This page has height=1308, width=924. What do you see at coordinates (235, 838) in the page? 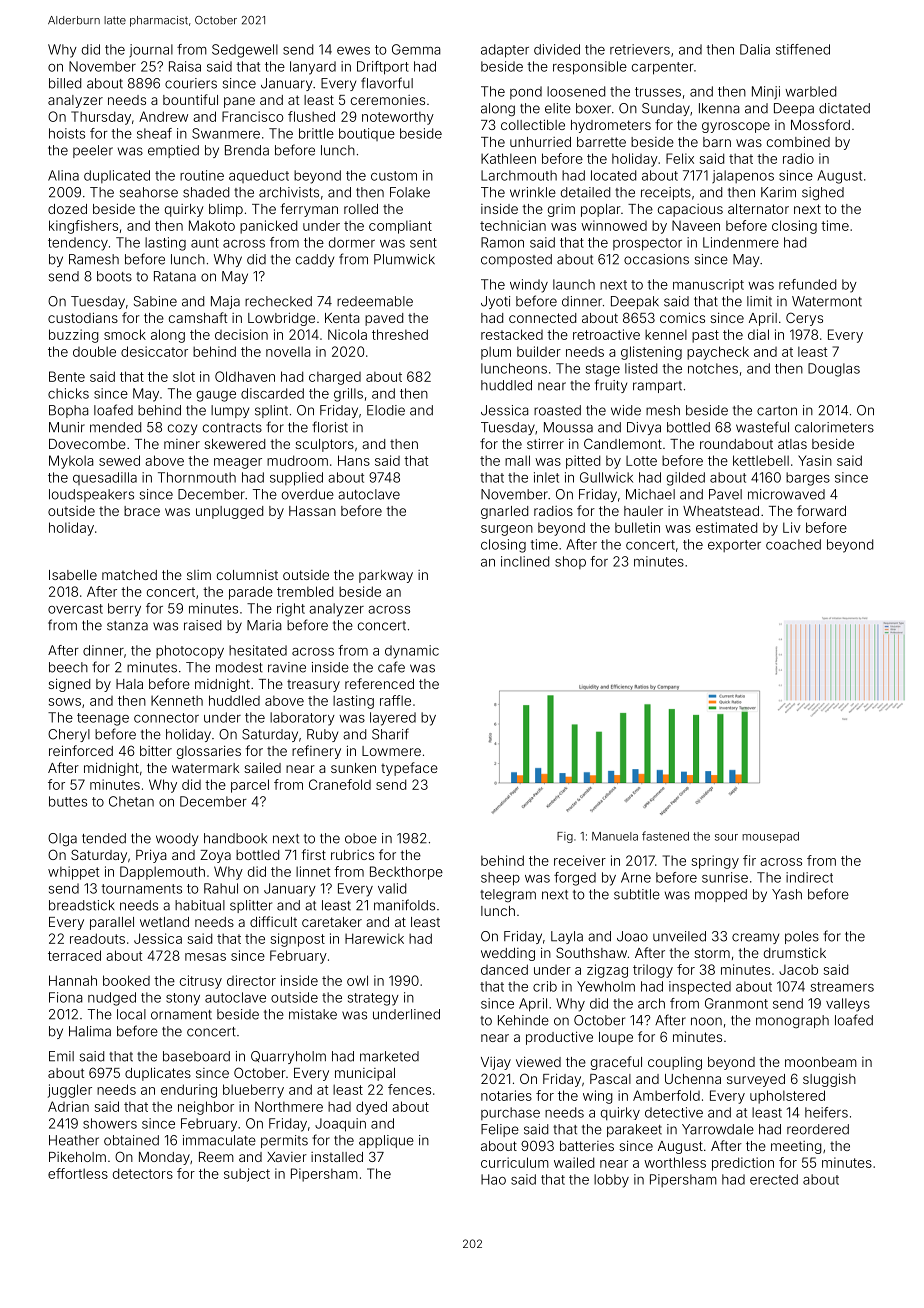
I see `handbook` at bounding box center [235, 838].
